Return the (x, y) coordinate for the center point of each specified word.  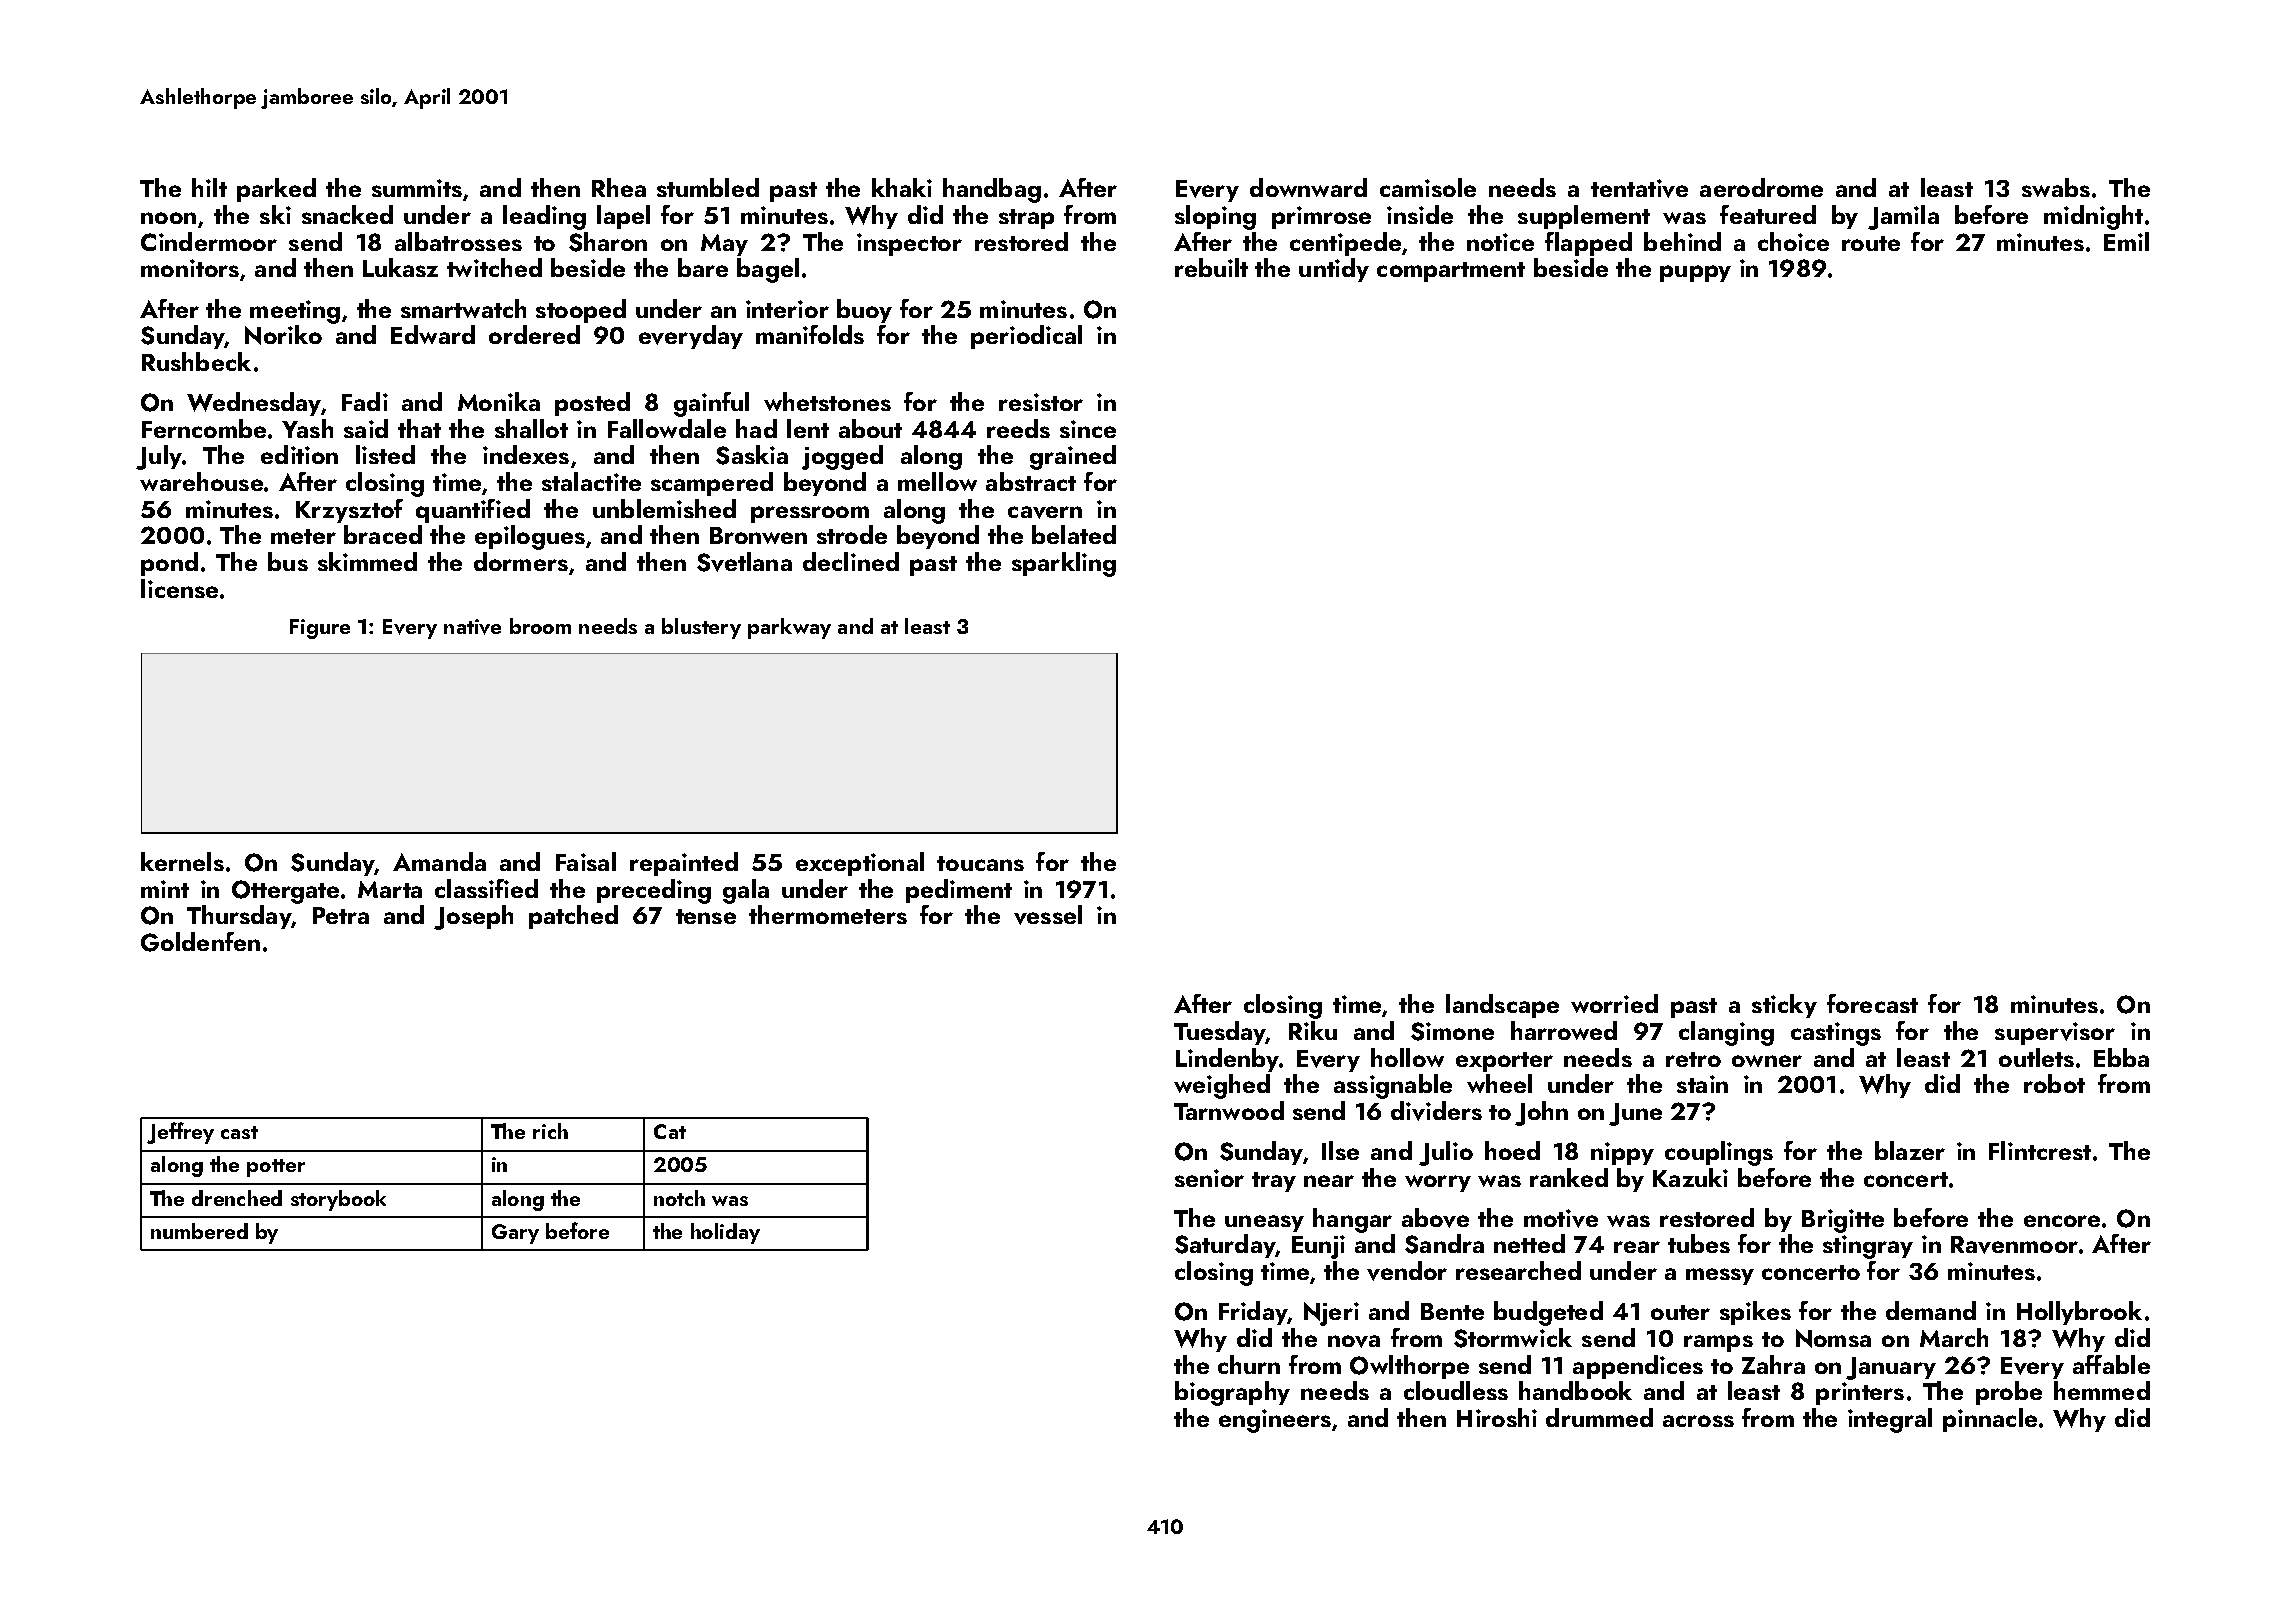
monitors (190, 268)
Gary (515, 1234)
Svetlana (744, 562)
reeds (1018, 428)
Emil (2126, 241)
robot (2054, 1083)
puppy (1695, 273)
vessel (1048, 915)
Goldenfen (200, 942)
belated (1074, 534)
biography (1232, 1393)
